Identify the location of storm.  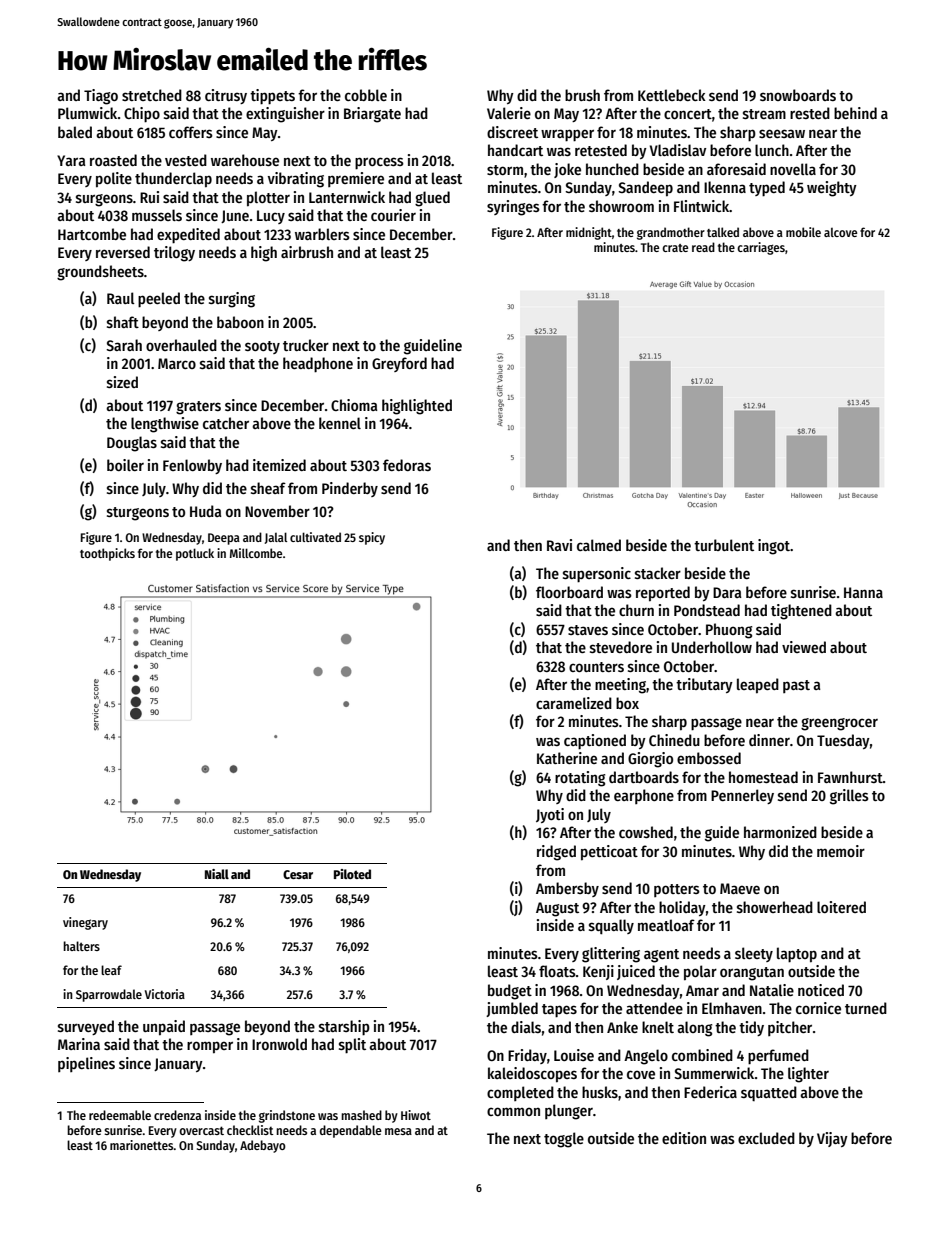
(505, 170).
